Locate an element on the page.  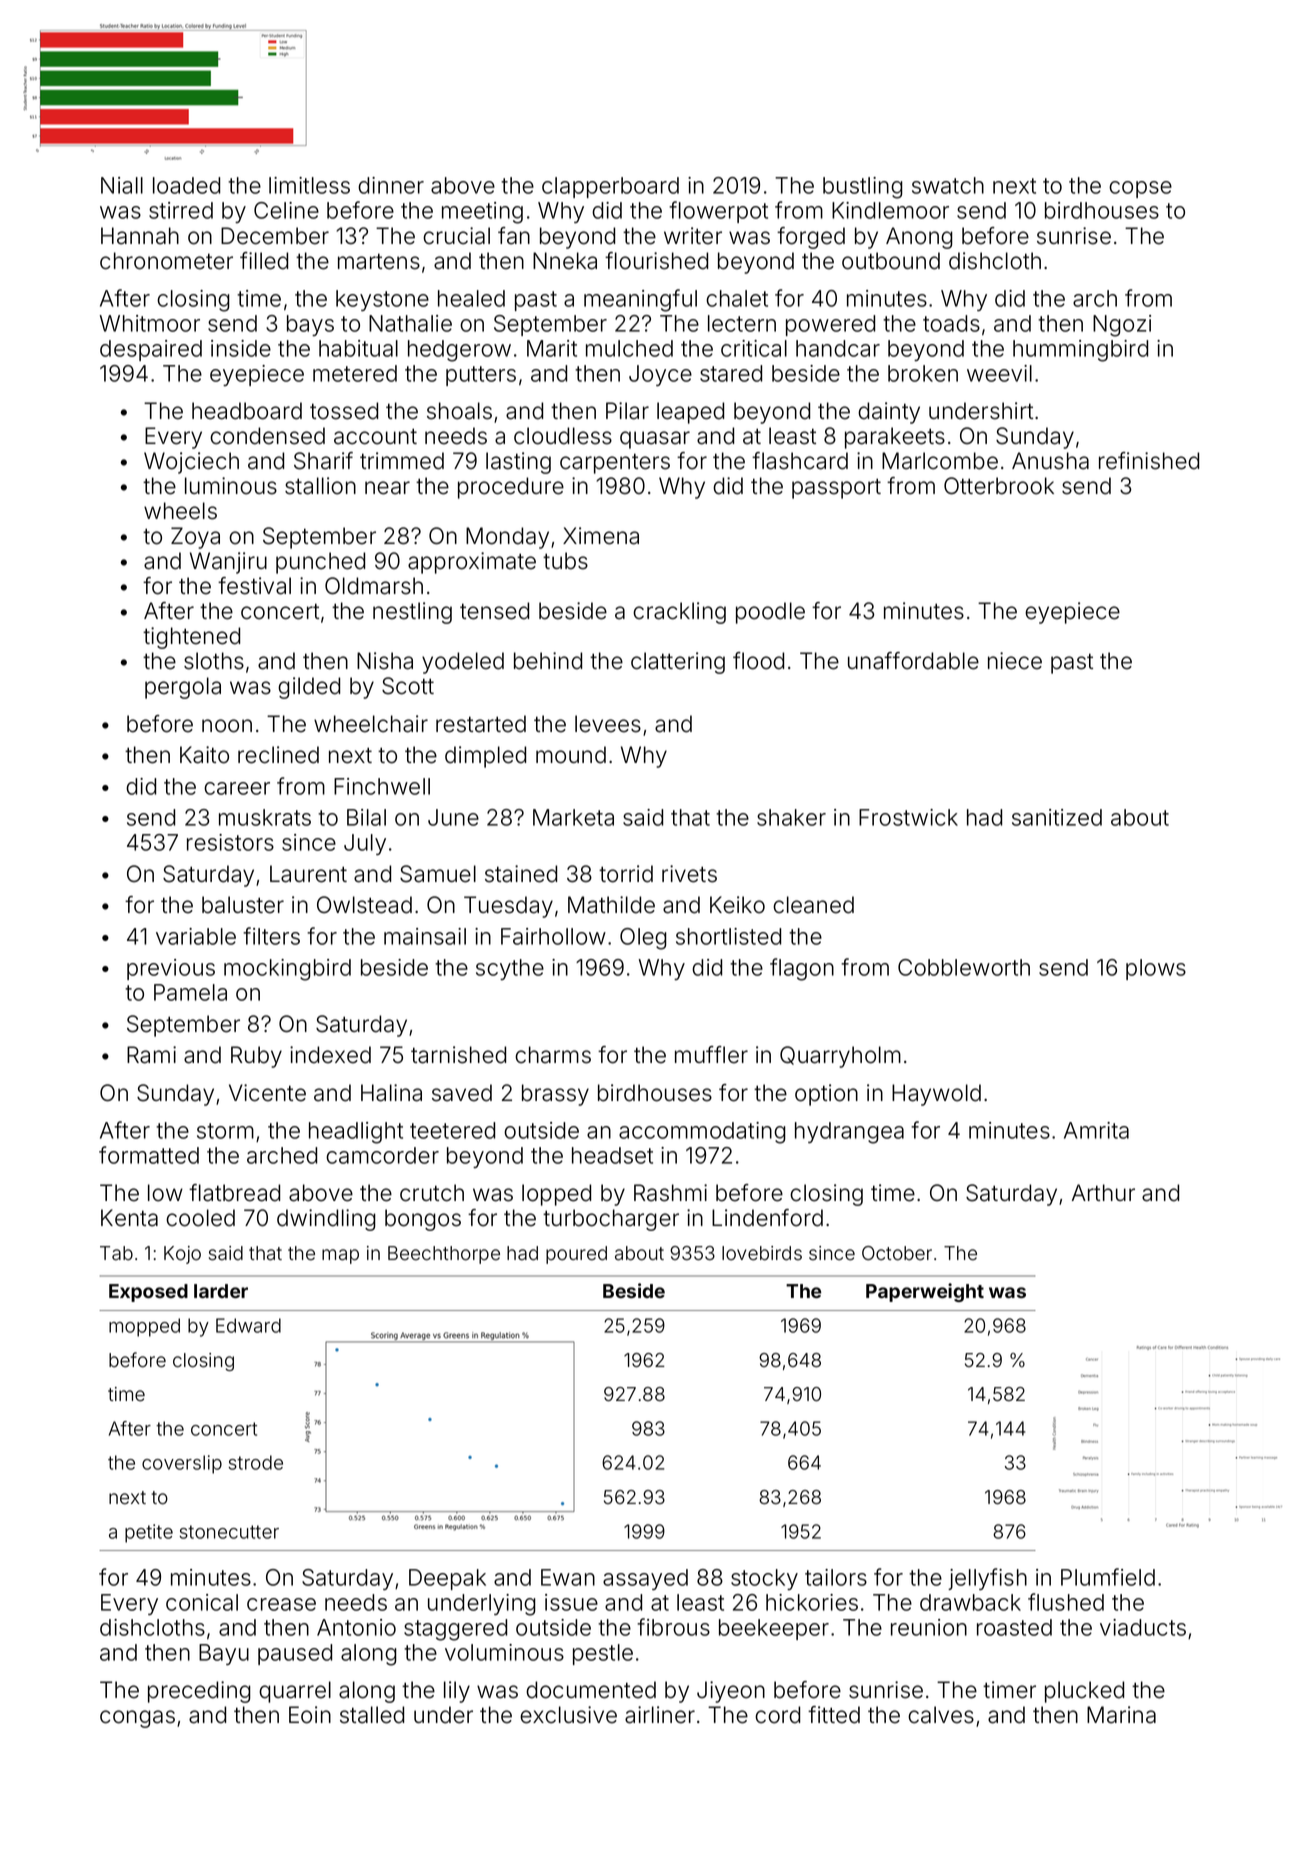
brassy is located at coordinates (555, 1095).
